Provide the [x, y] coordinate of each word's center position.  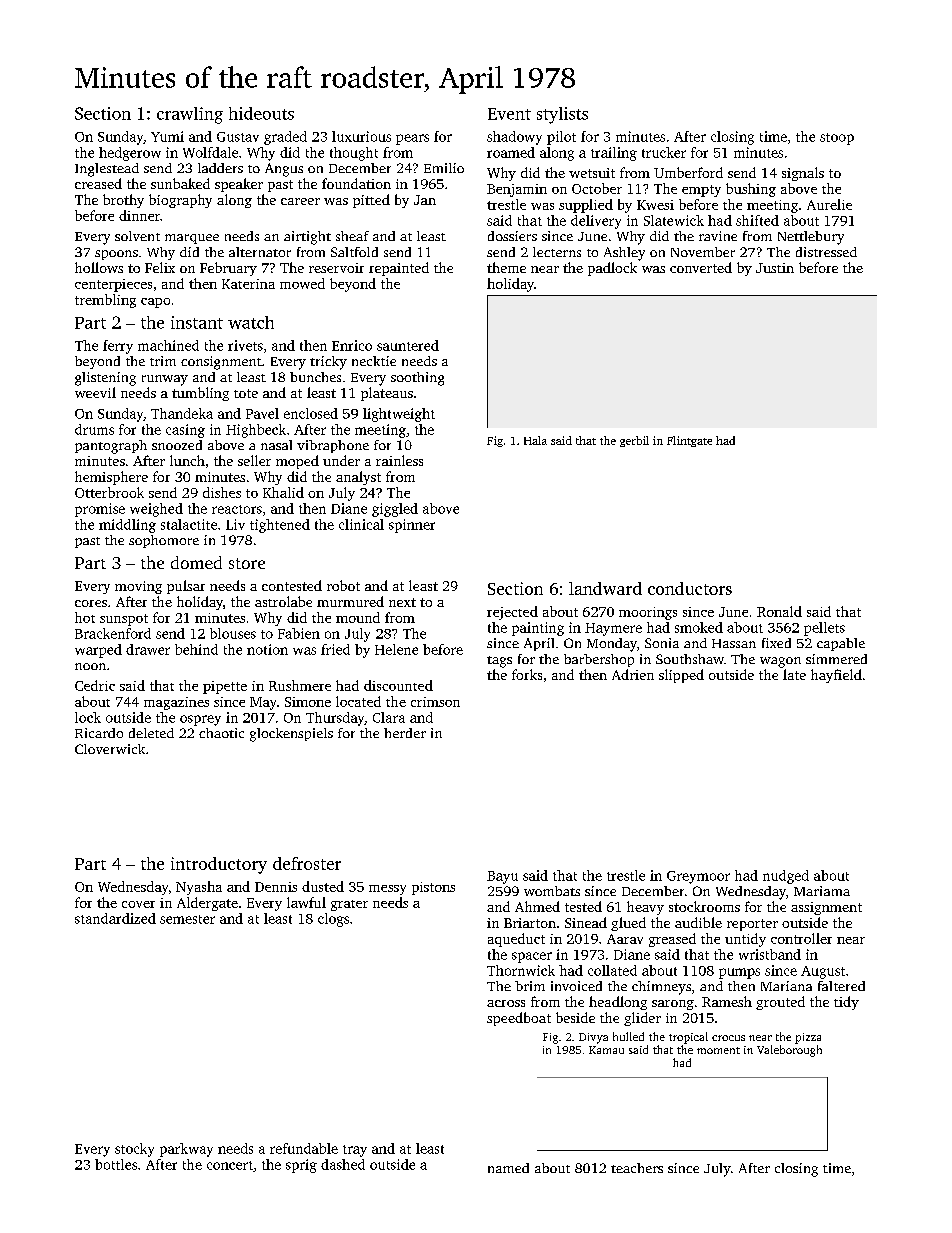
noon [90, 666]
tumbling [200, 394]
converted [701, 267]
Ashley [624, 254]
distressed [826, 252]
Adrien [633, 674]
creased [98, 183]
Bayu [502, 877]
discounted [398, 685]
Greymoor [698, 877]
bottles [116, 1164]
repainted [399, 269]
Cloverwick [110, 749]
